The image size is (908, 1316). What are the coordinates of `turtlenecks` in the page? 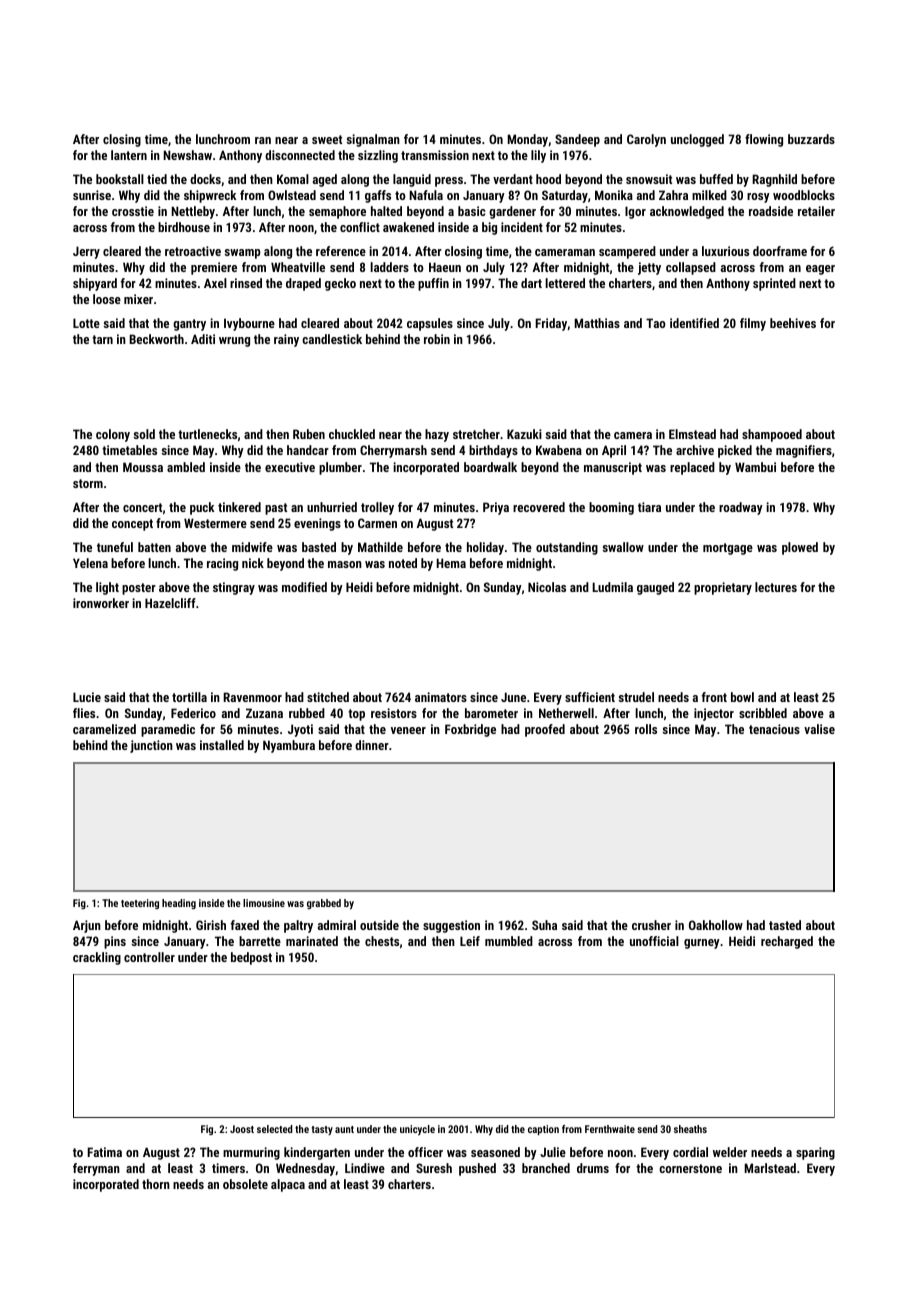 It's located at (207, 434).
